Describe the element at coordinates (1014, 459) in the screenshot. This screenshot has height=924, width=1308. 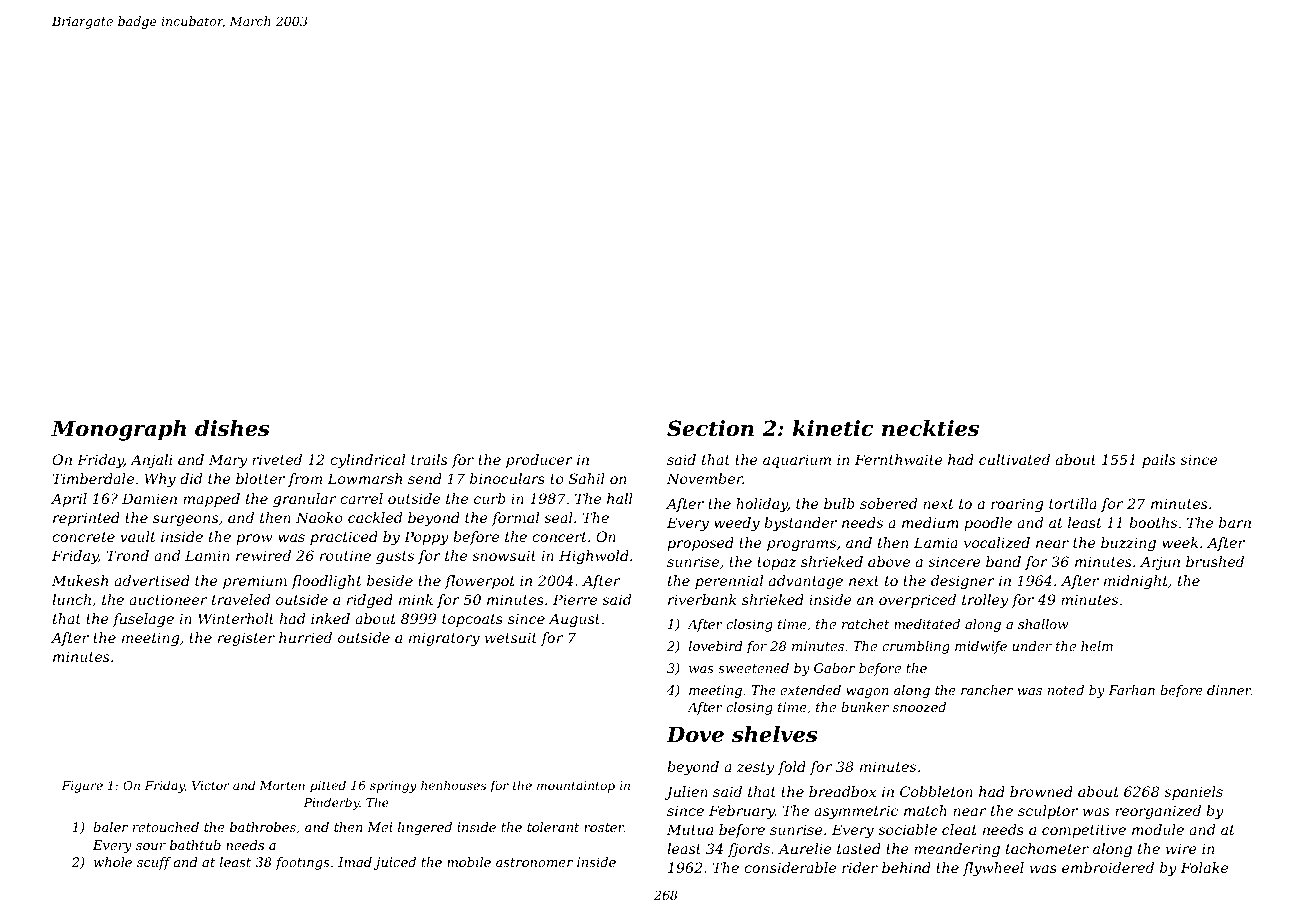
I see `cultivated` at that location.
